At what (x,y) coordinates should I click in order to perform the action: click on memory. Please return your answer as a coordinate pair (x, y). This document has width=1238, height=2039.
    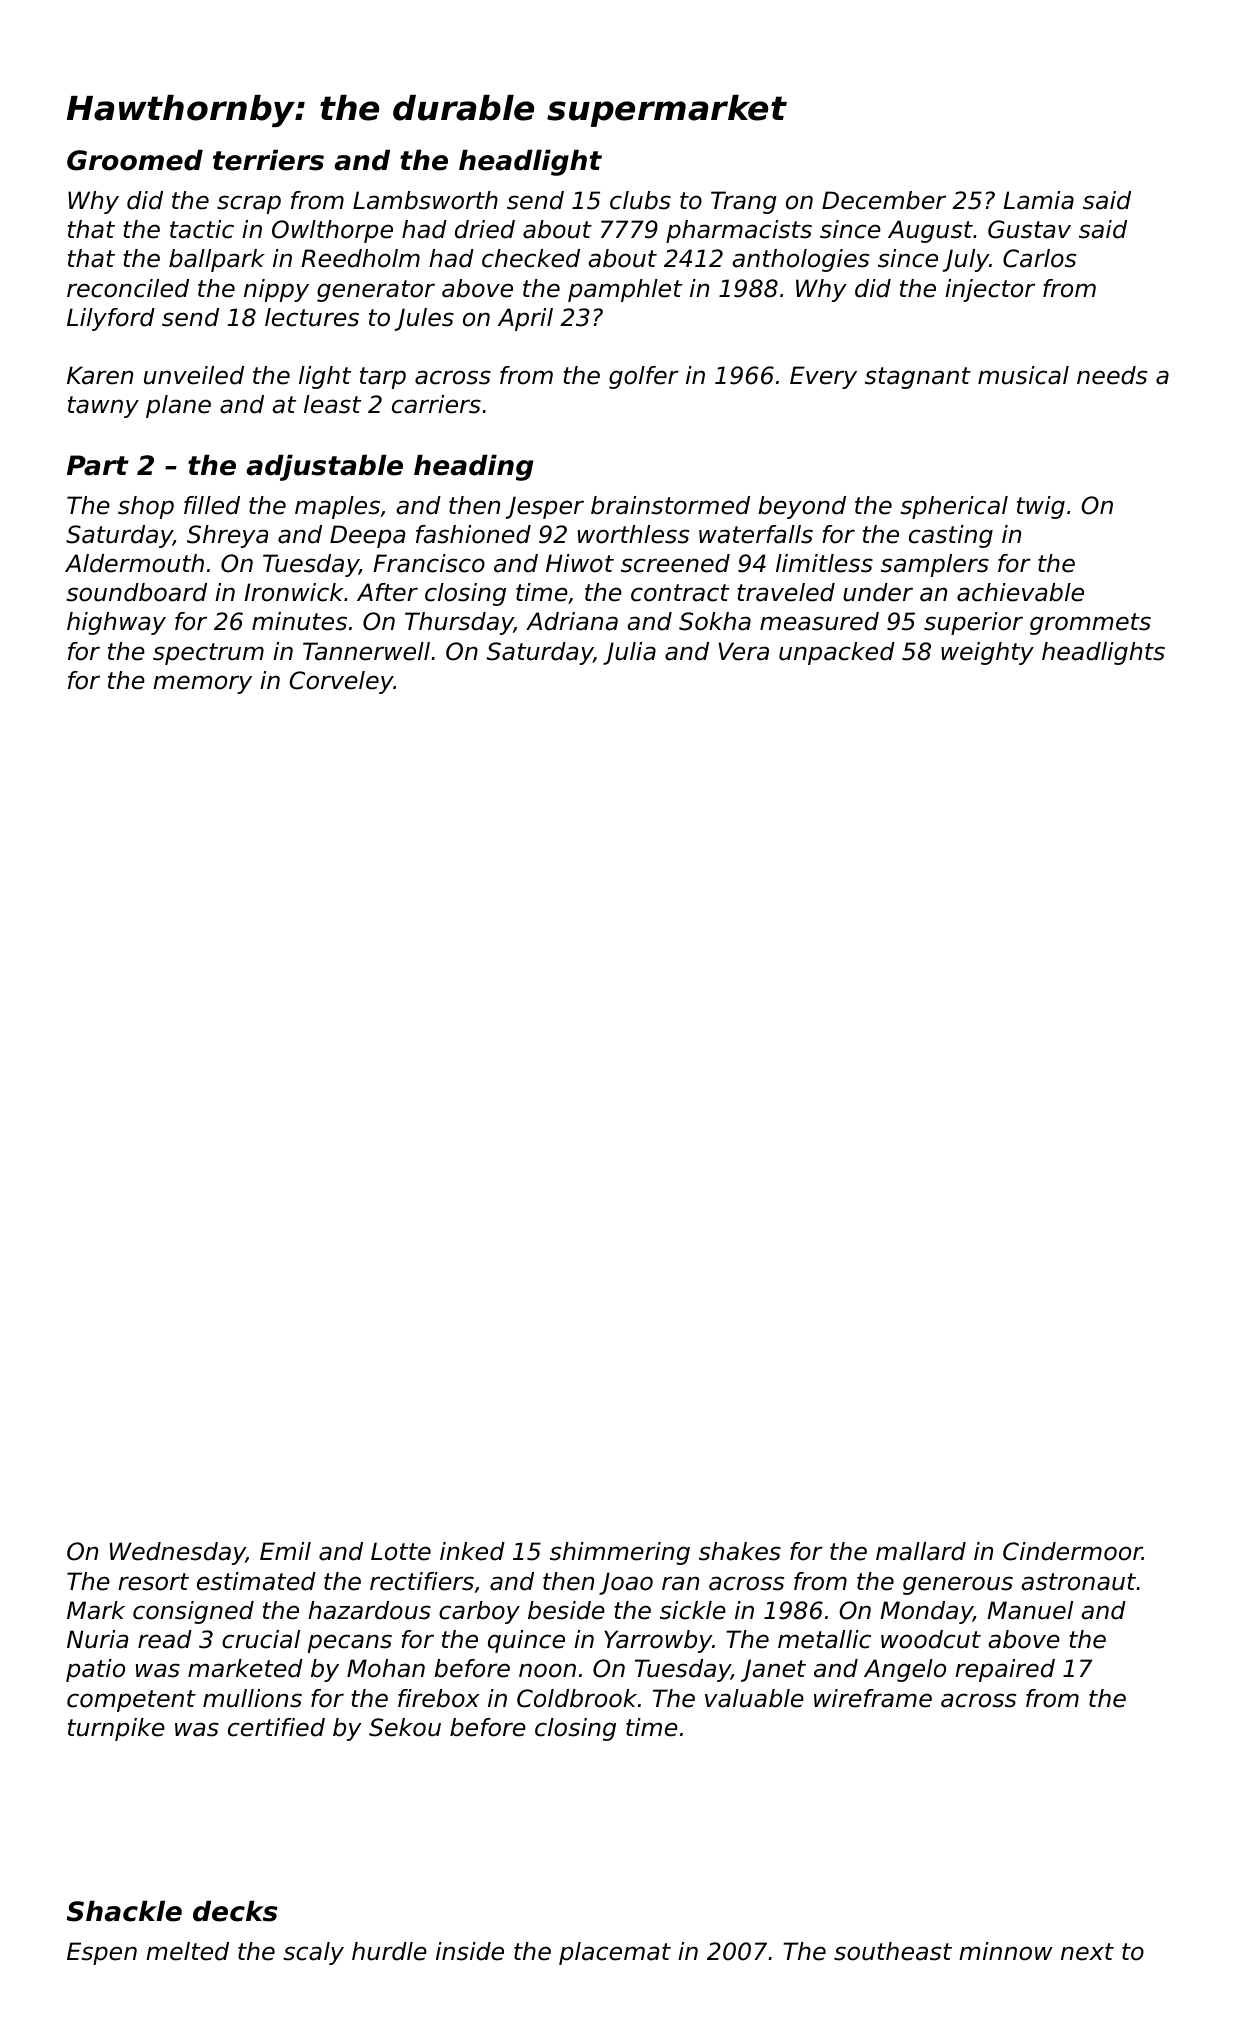
    Looking at the image, I should click on (202, 684).
